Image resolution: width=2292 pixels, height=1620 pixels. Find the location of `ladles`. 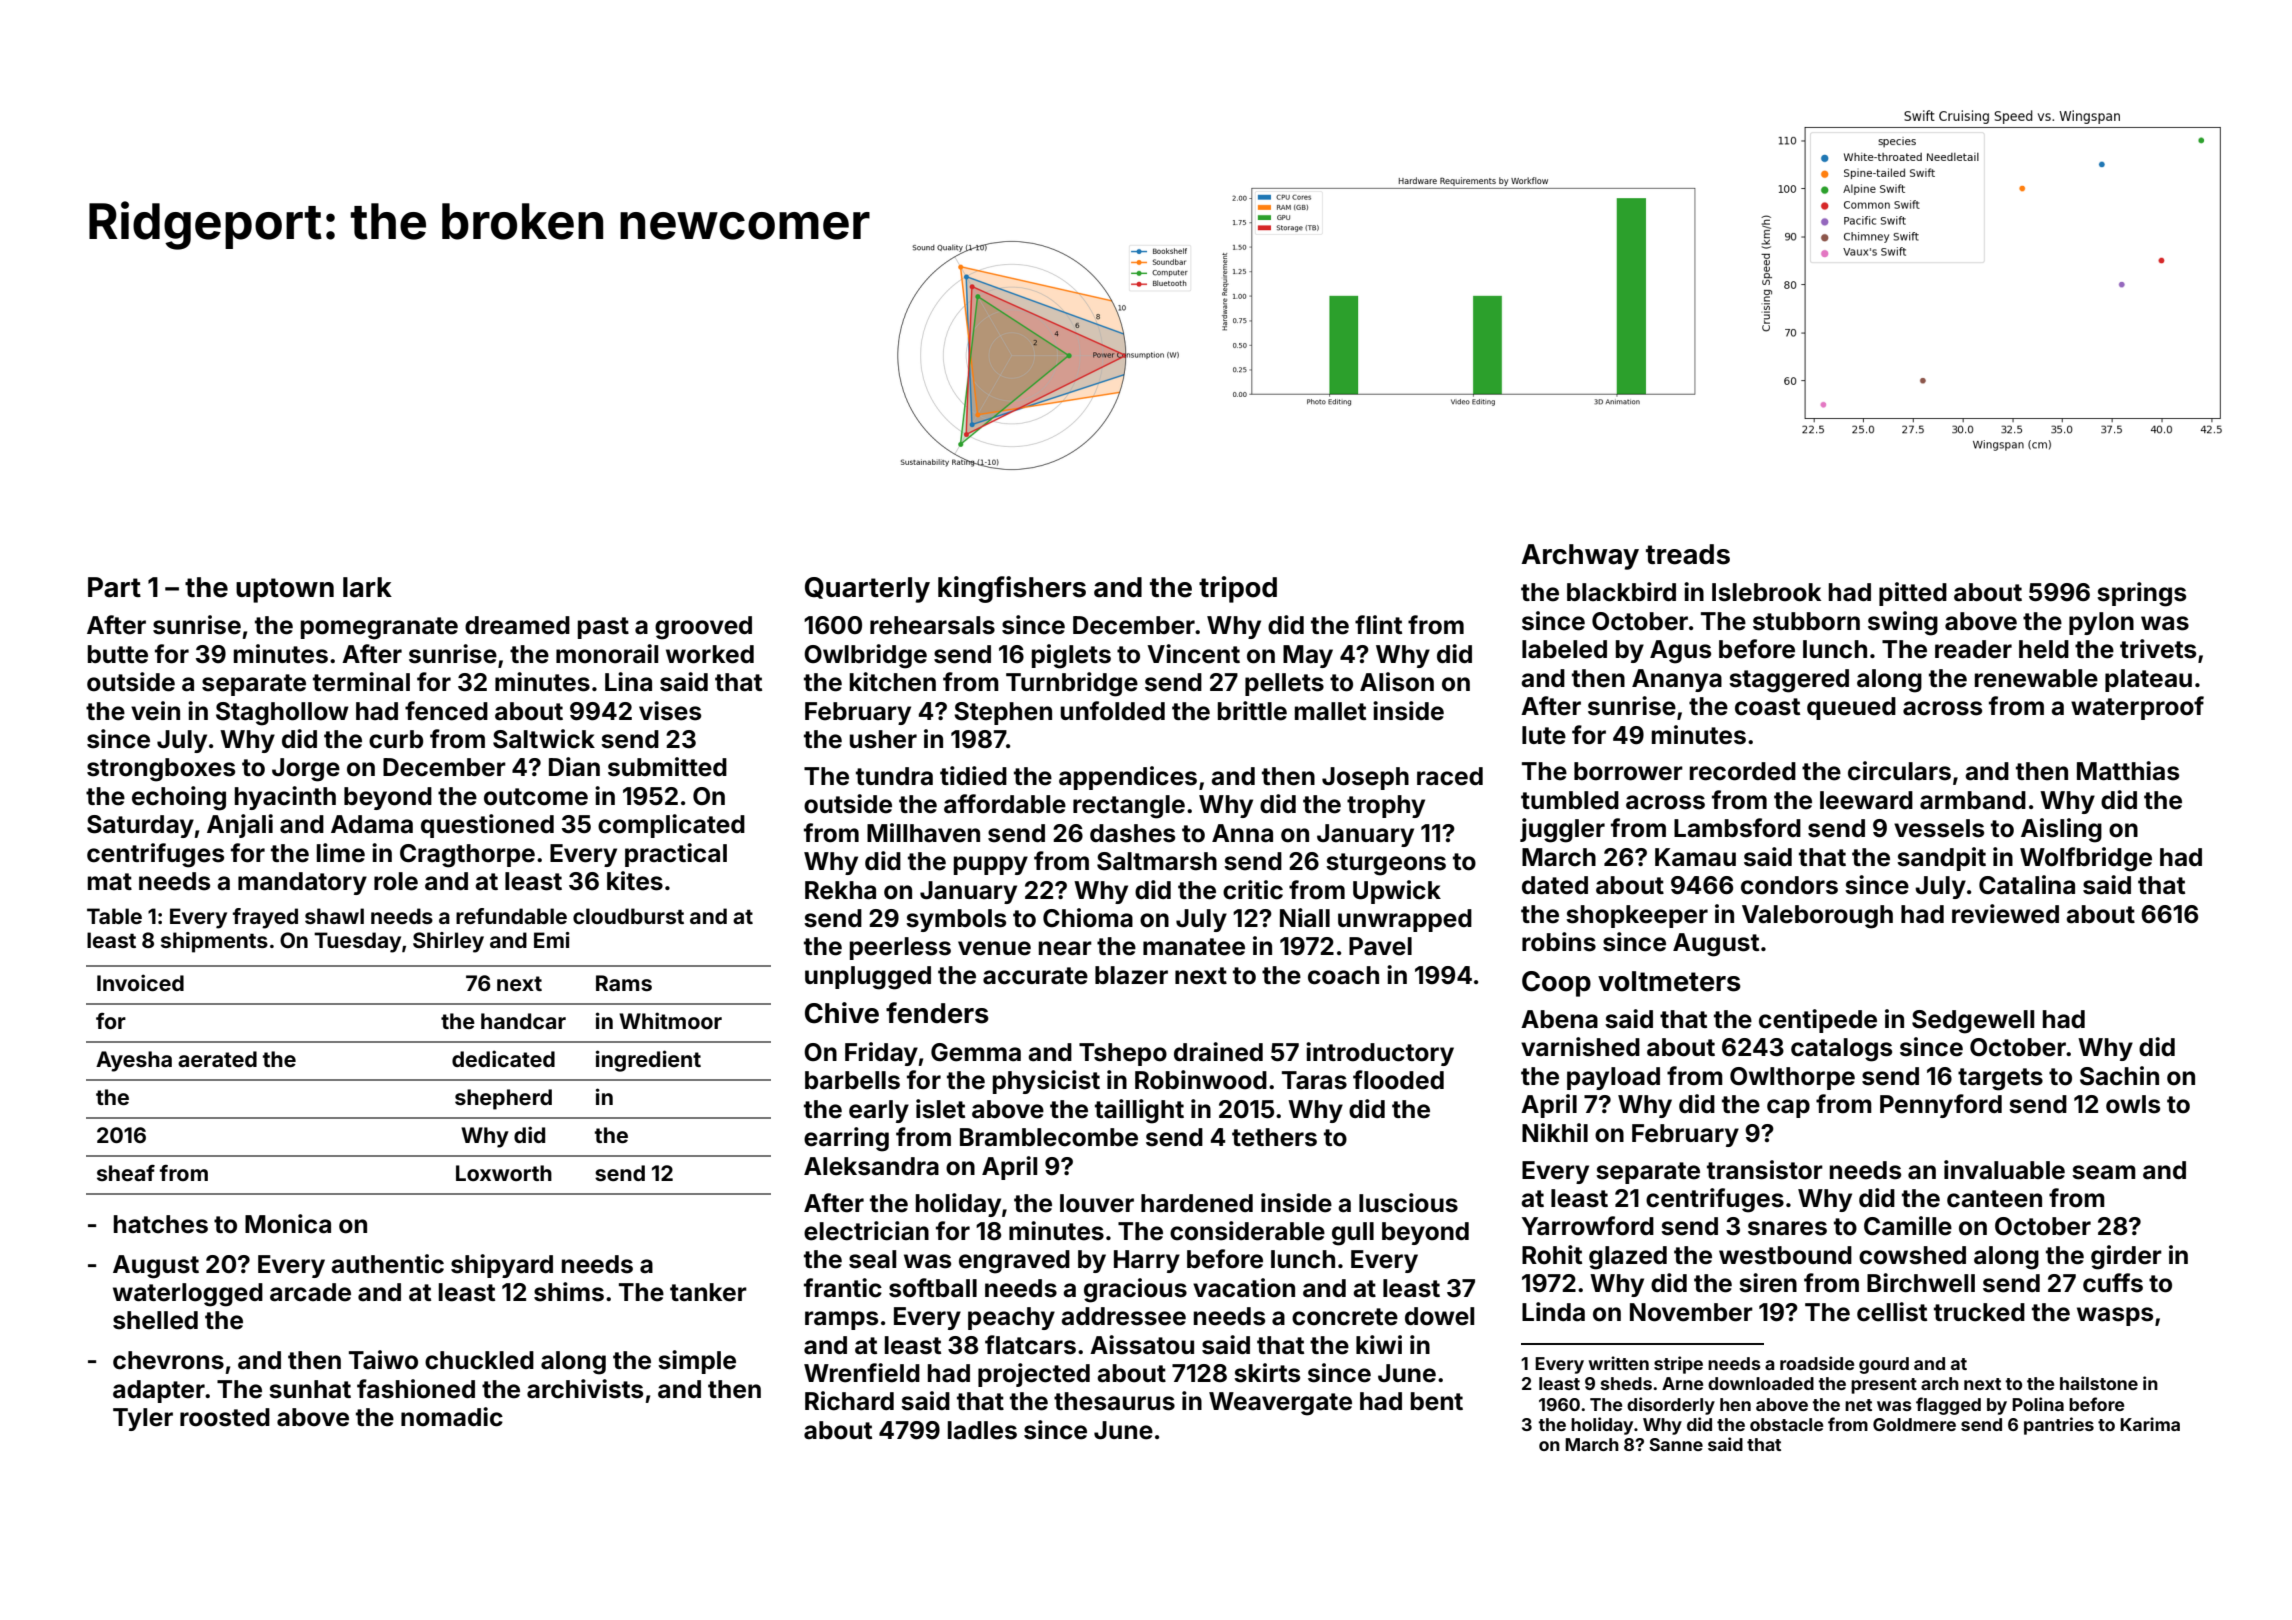

ladles is located at coordinates (982, 1430).
